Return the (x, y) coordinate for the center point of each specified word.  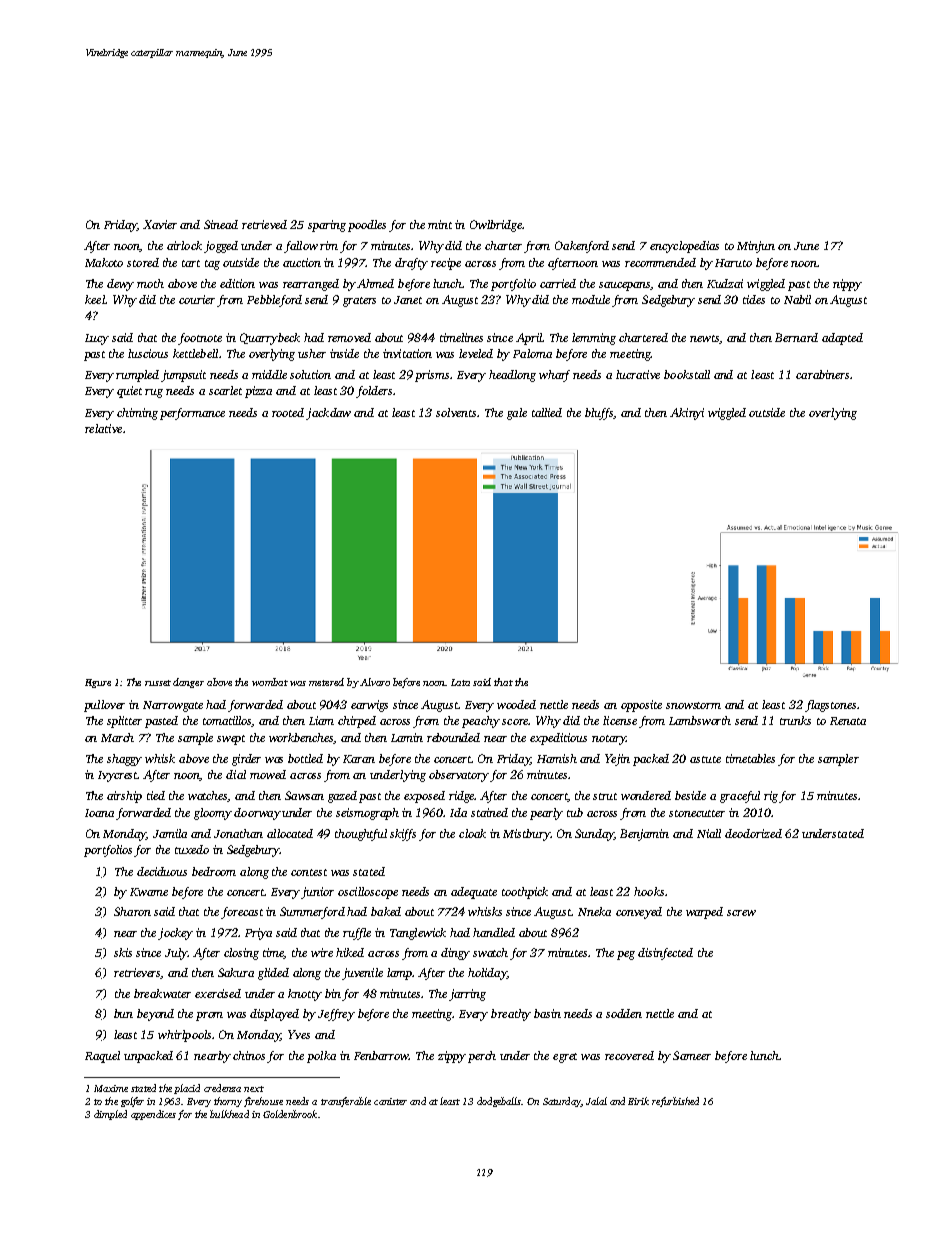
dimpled (110, 1115)
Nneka (594, 911)
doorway (257, 814)
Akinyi (687, 414)
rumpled (137, 376)
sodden (624, 1013)
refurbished (675, 1102)
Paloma (532, 353)
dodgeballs (499, 1102)
